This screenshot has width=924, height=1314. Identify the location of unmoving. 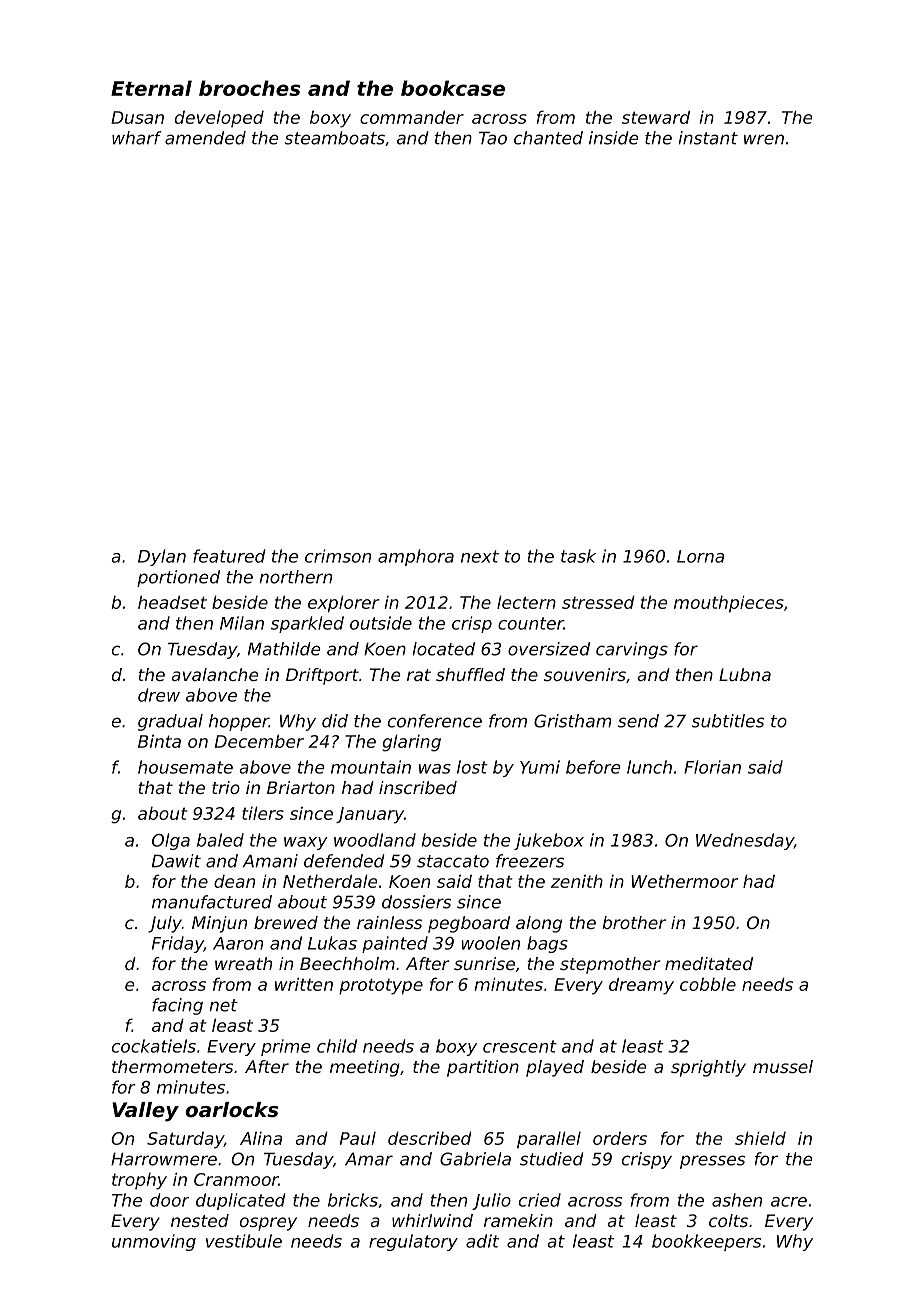
(154, 1242).
